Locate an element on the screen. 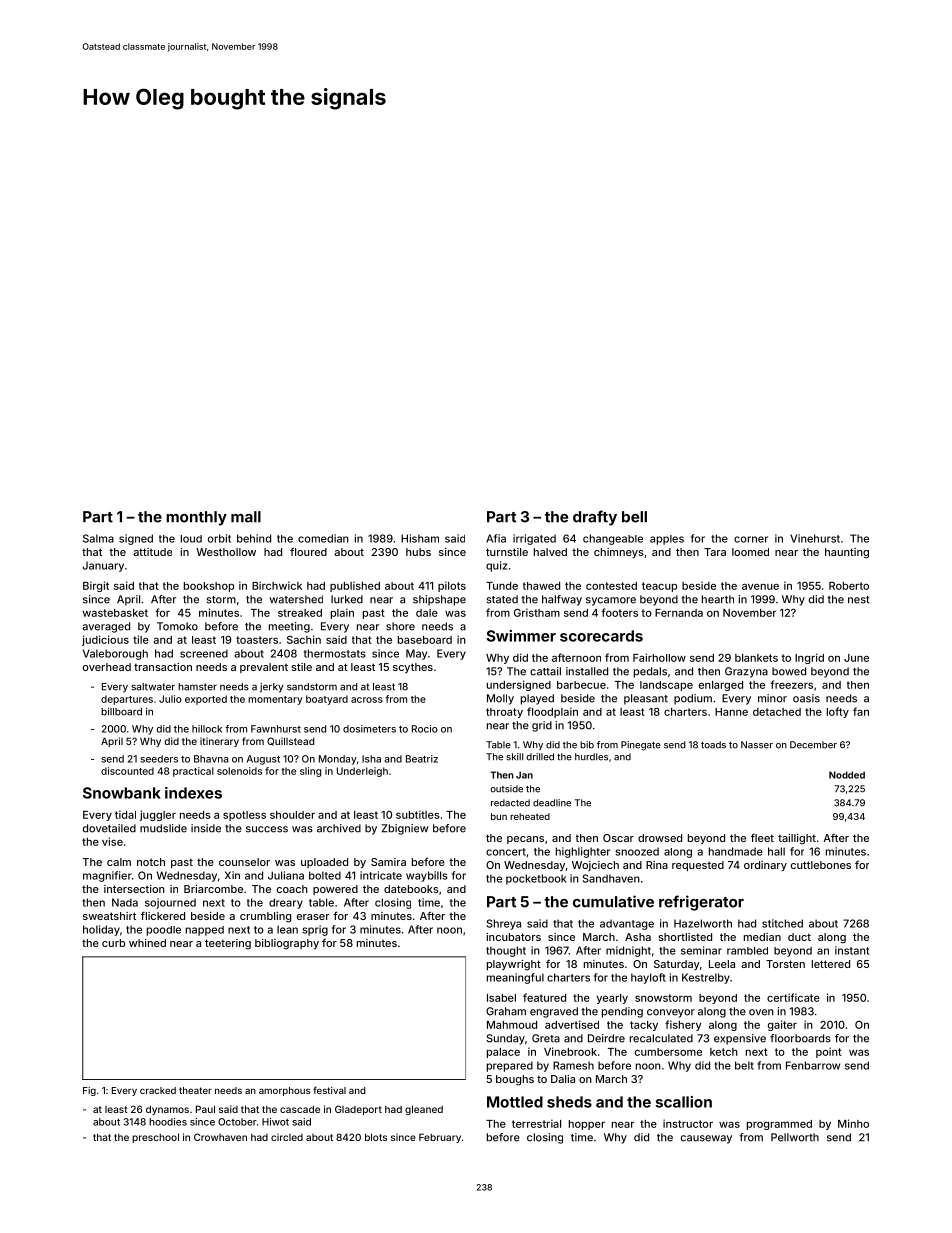 This screenshot has height=1233, width=952. Afia is located at coordinates (496, 538).
